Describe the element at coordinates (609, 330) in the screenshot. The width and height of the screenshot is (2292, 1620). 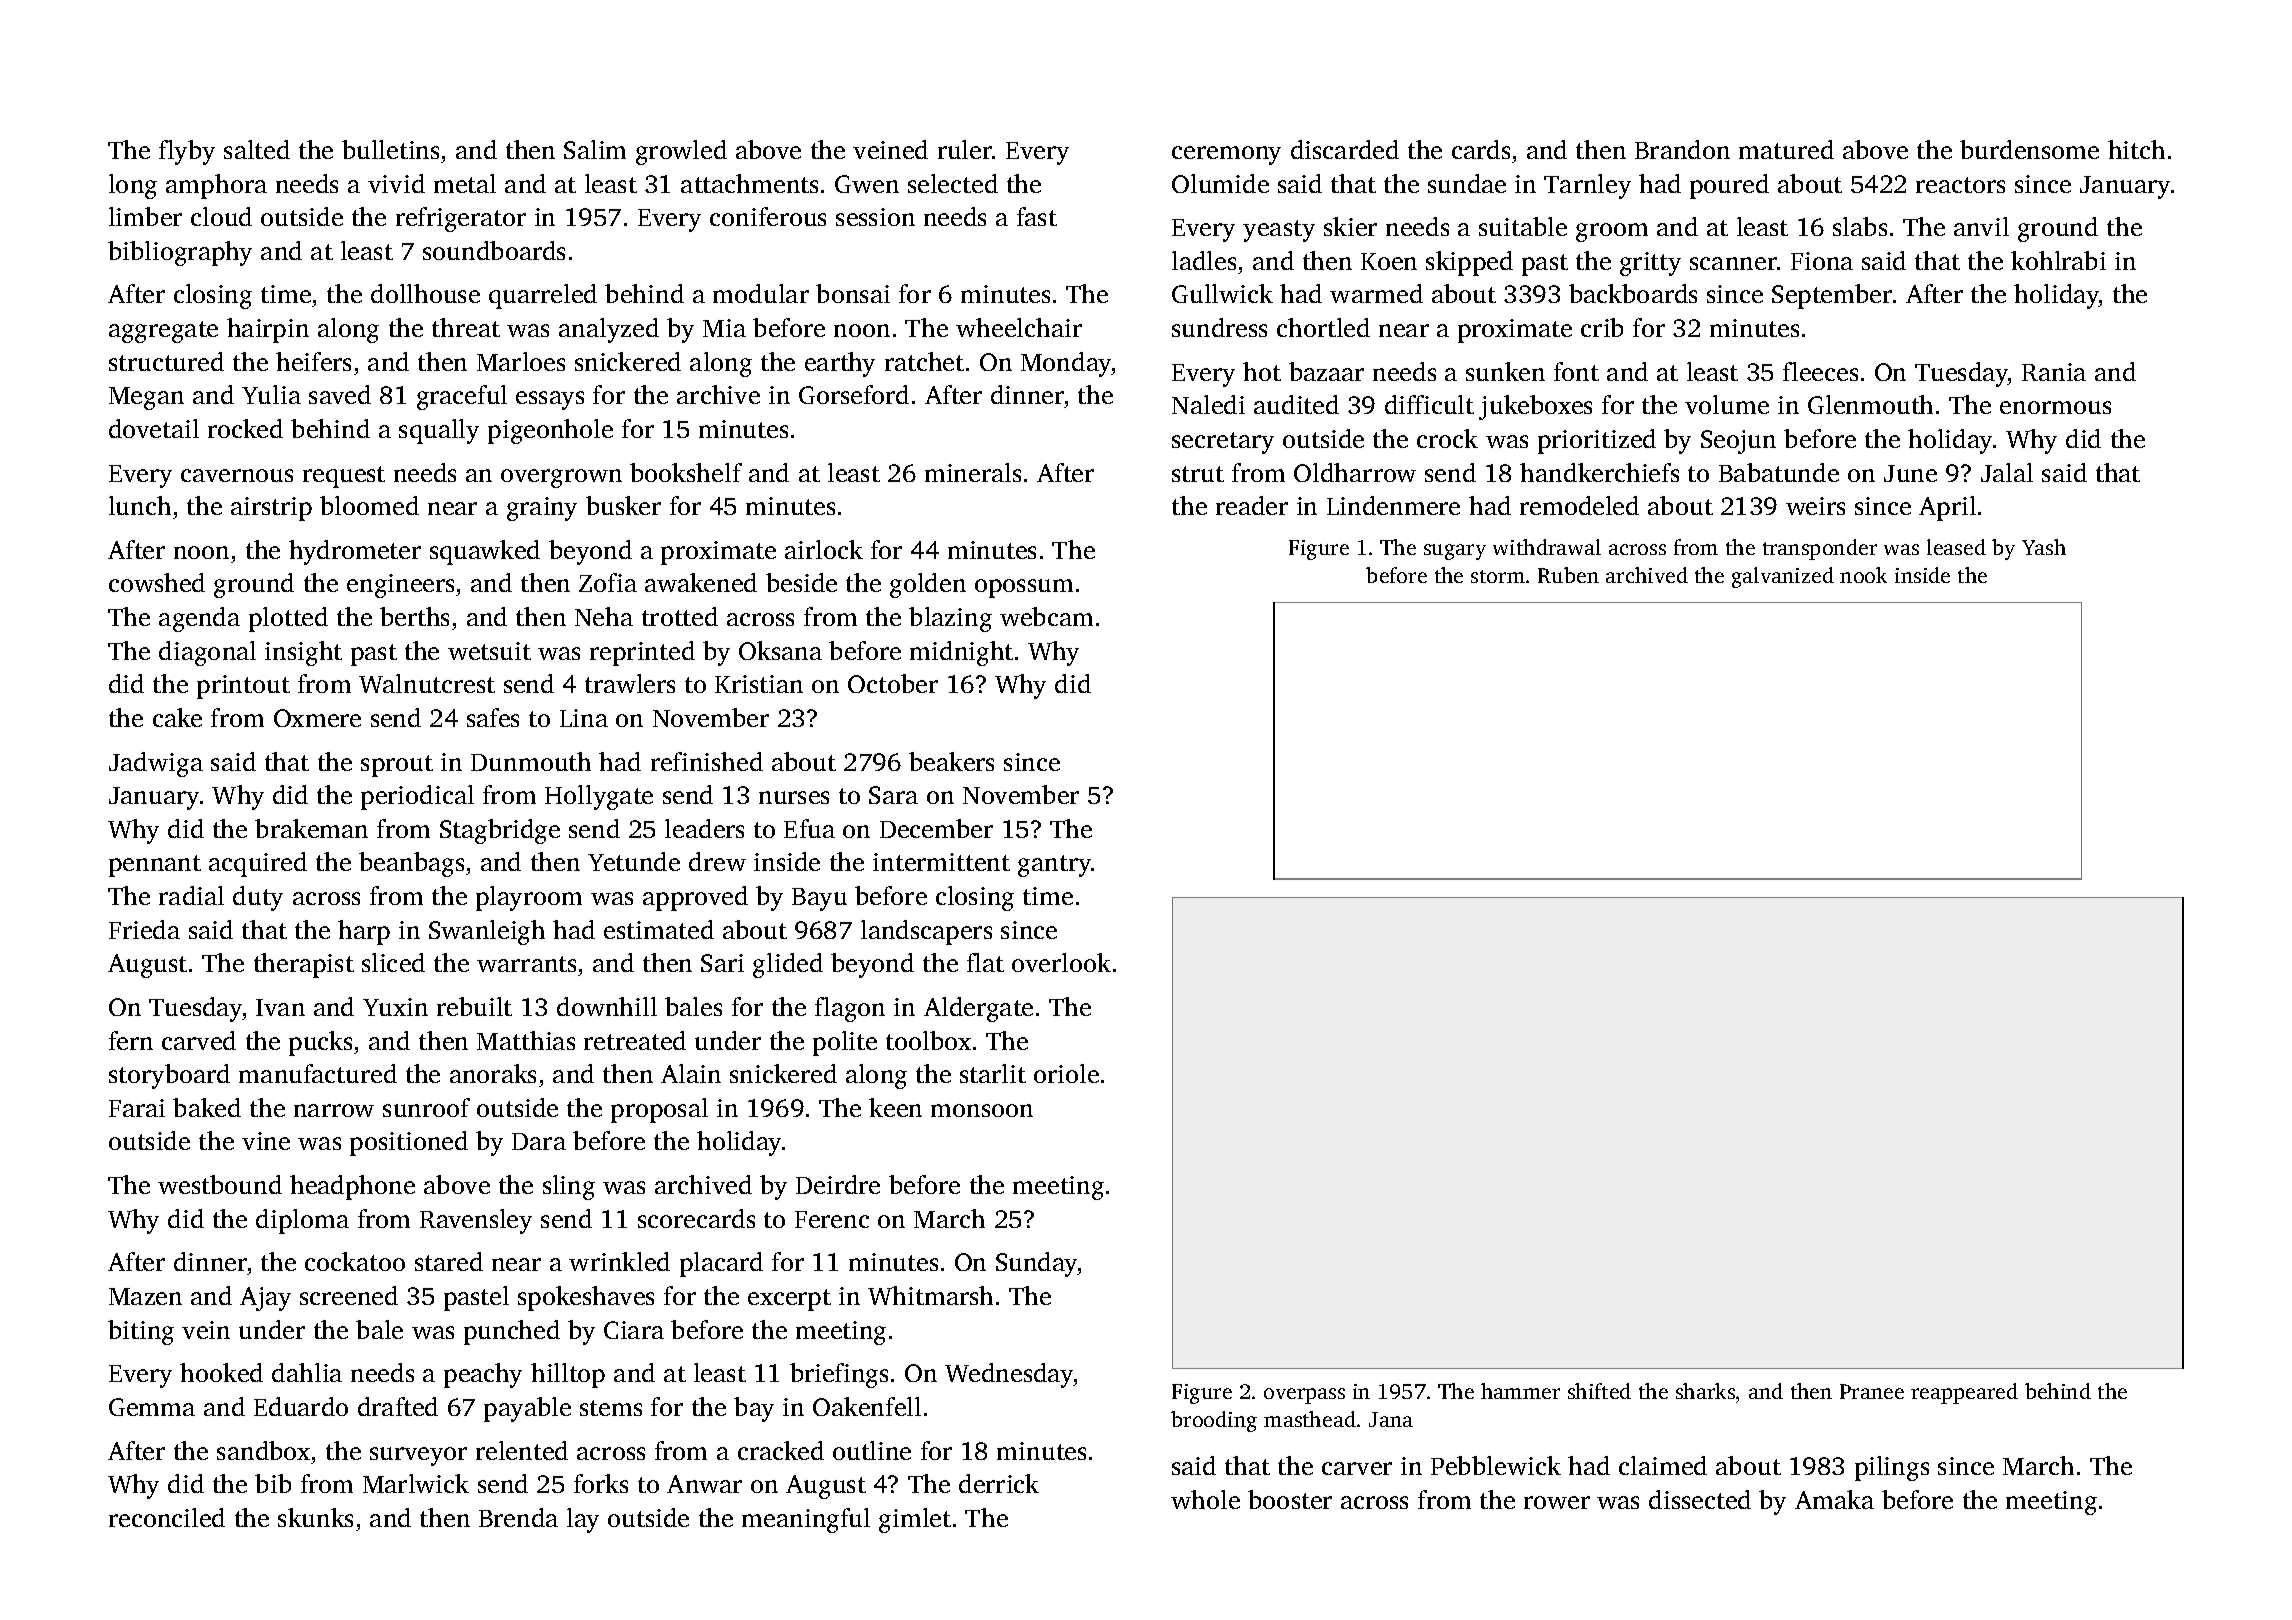
I see `analyzed` at that location.
